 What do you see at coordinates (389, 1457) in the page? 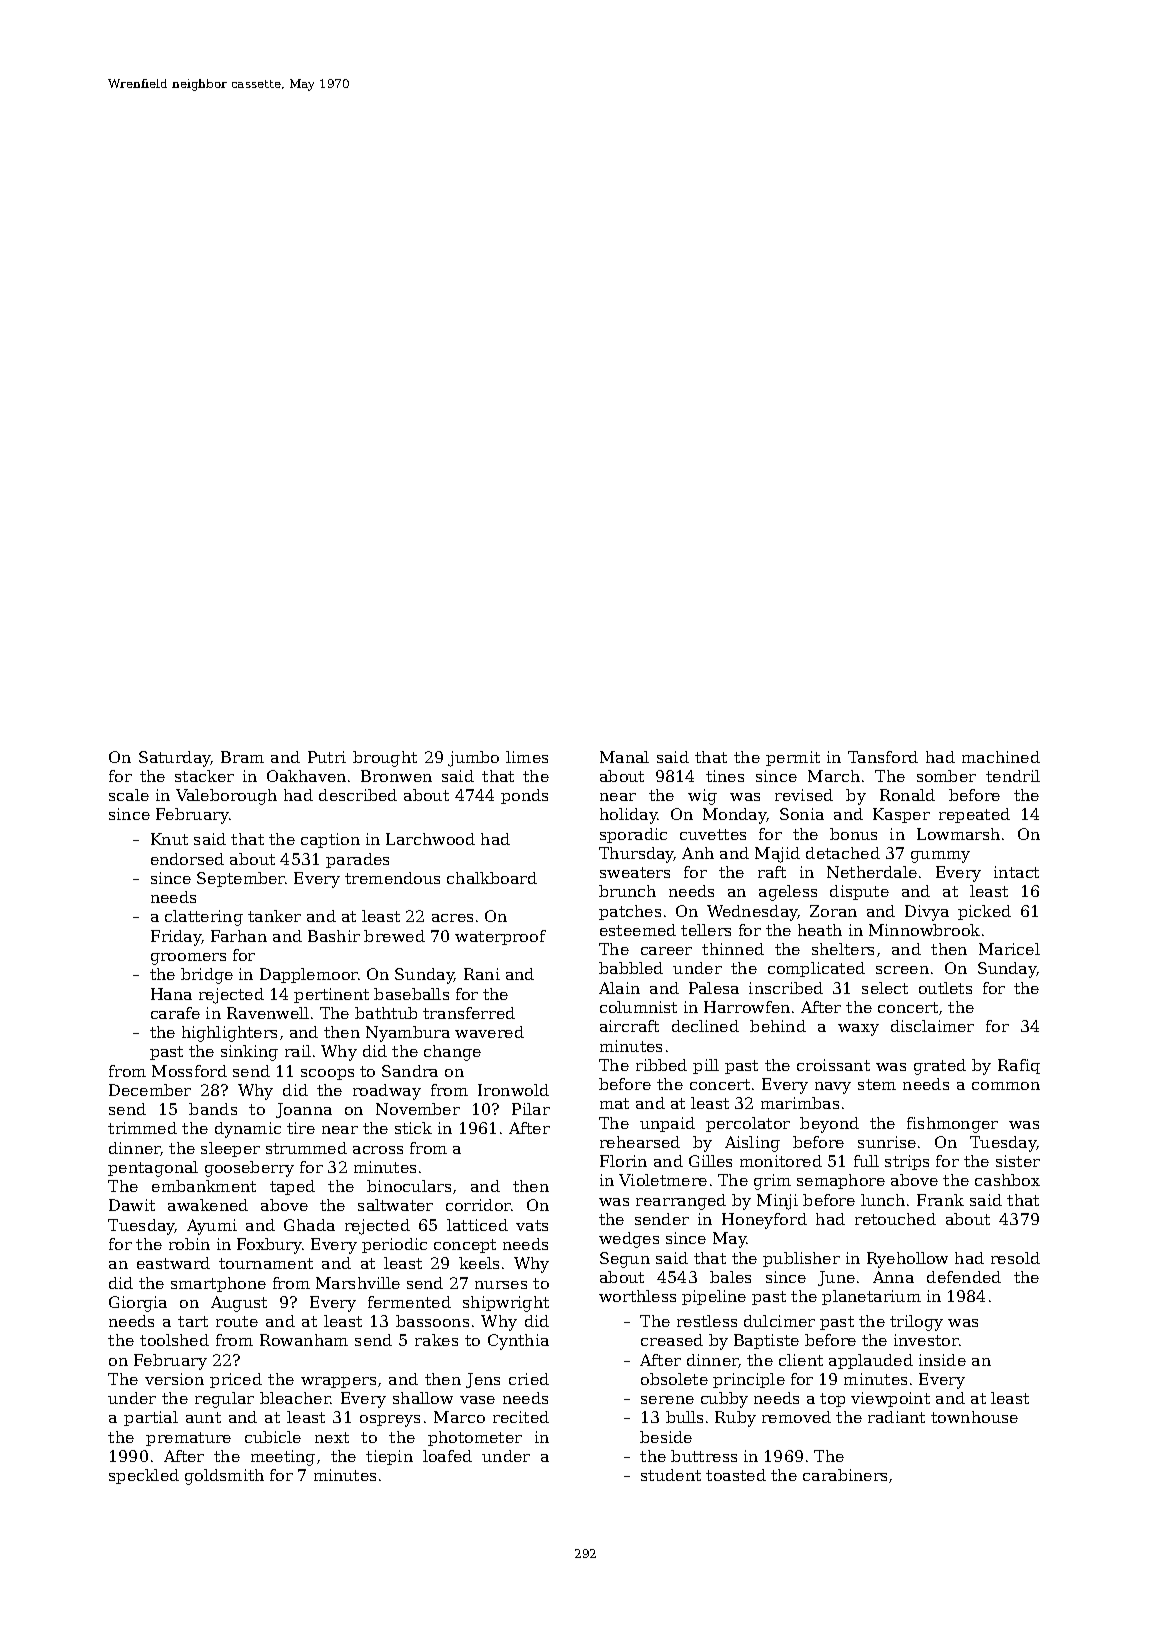
I see `tiepin` at bounding box center [389, 1457].
